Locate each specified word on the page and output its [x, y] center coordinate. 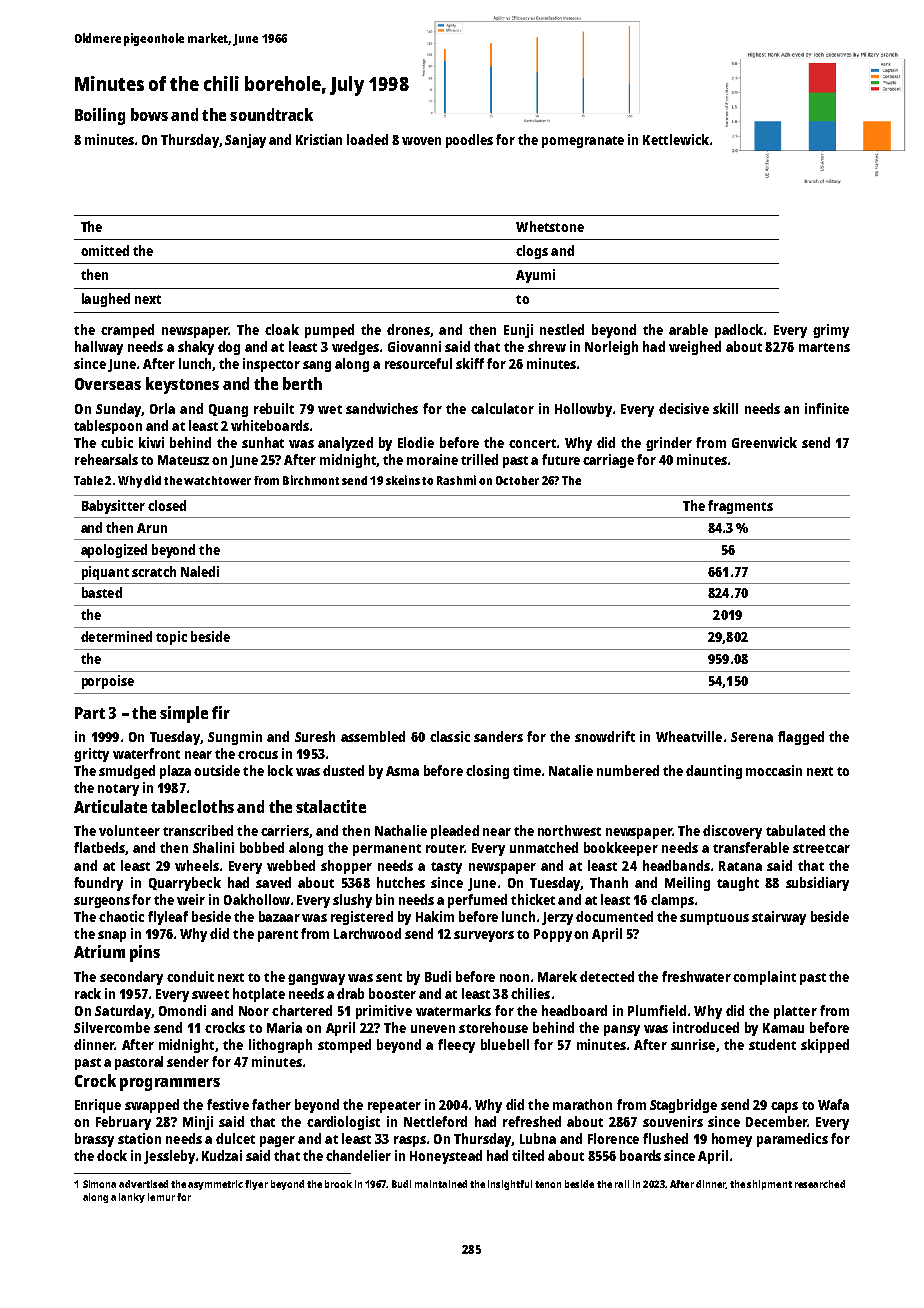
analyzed [345, 444]
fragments [740, 507]
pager [277, 1141]
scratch [154, 571]
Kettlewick [676, 139]
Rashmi [456, 480]
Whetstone [550, 226]
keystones [182, 385]
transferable [751, 847]
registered [362, 918]
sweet [210, 994]
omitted [105, 250]
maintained [441, 1184]
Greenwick [764, 442]
